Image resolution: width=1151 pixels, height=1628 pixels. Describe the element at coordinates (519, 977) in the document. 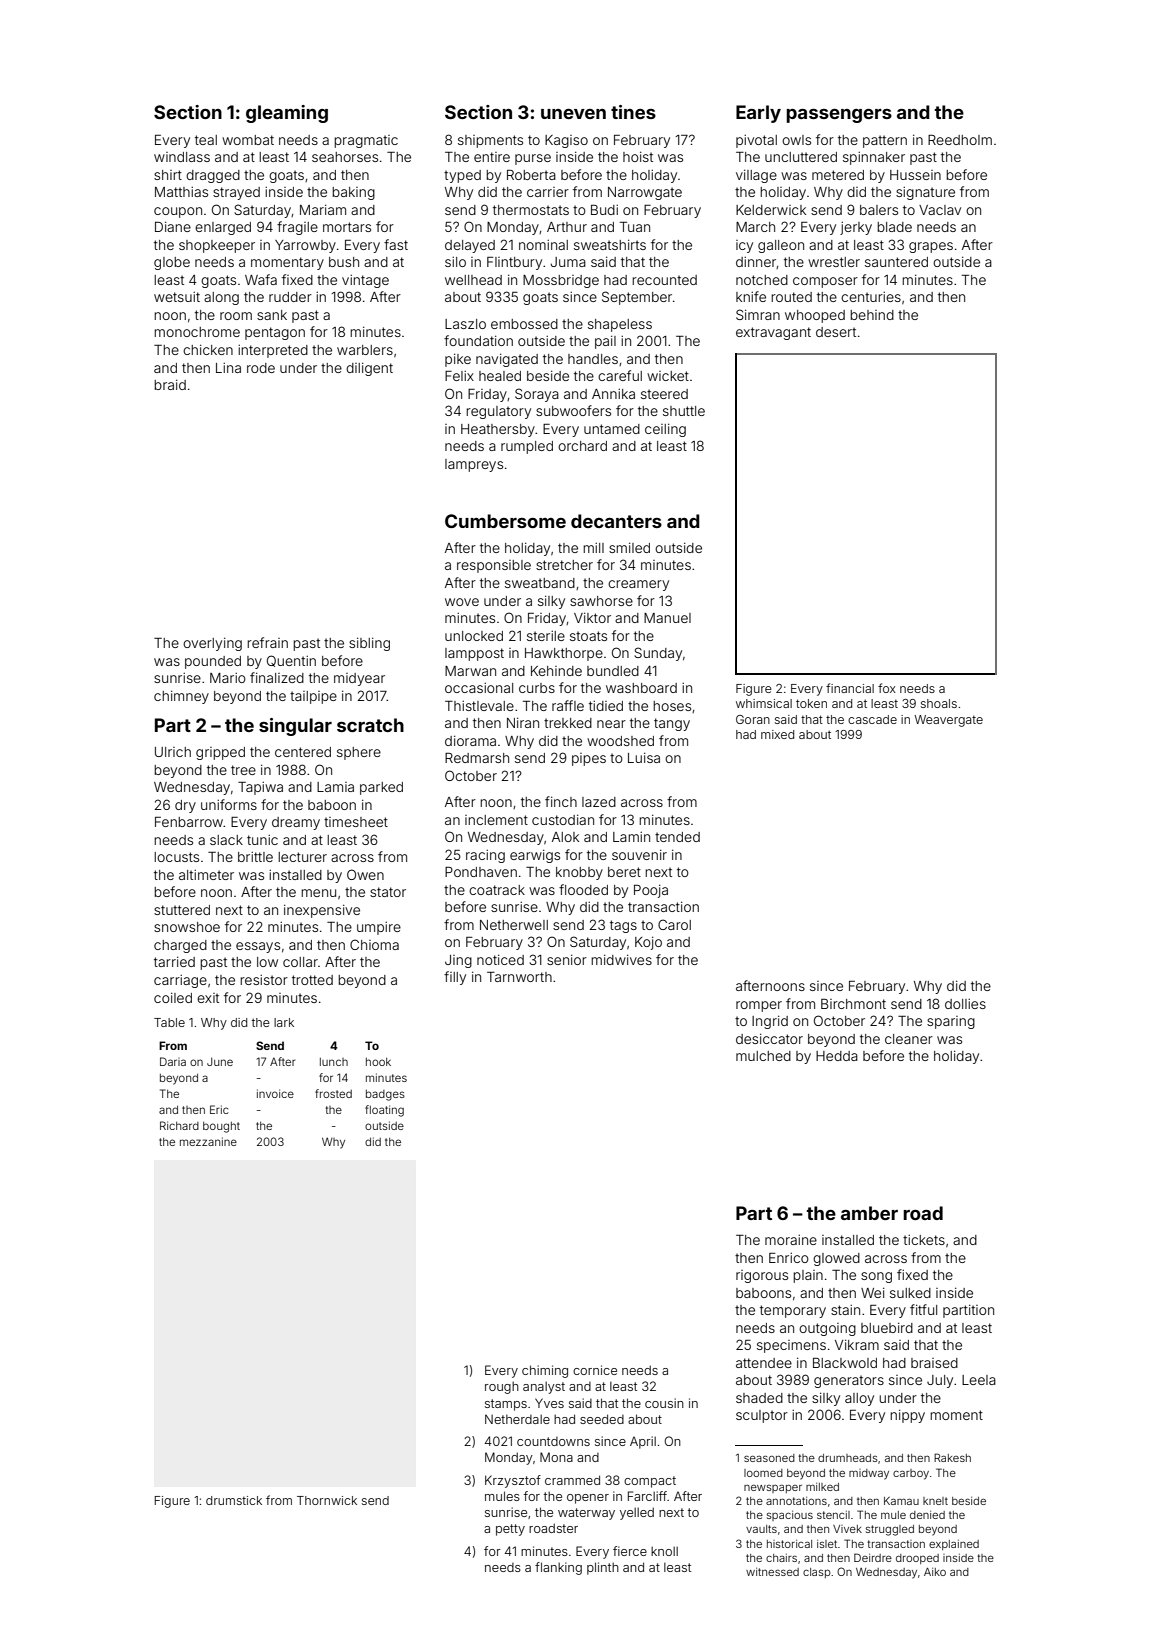

I see `Tarnworth` at that location.
